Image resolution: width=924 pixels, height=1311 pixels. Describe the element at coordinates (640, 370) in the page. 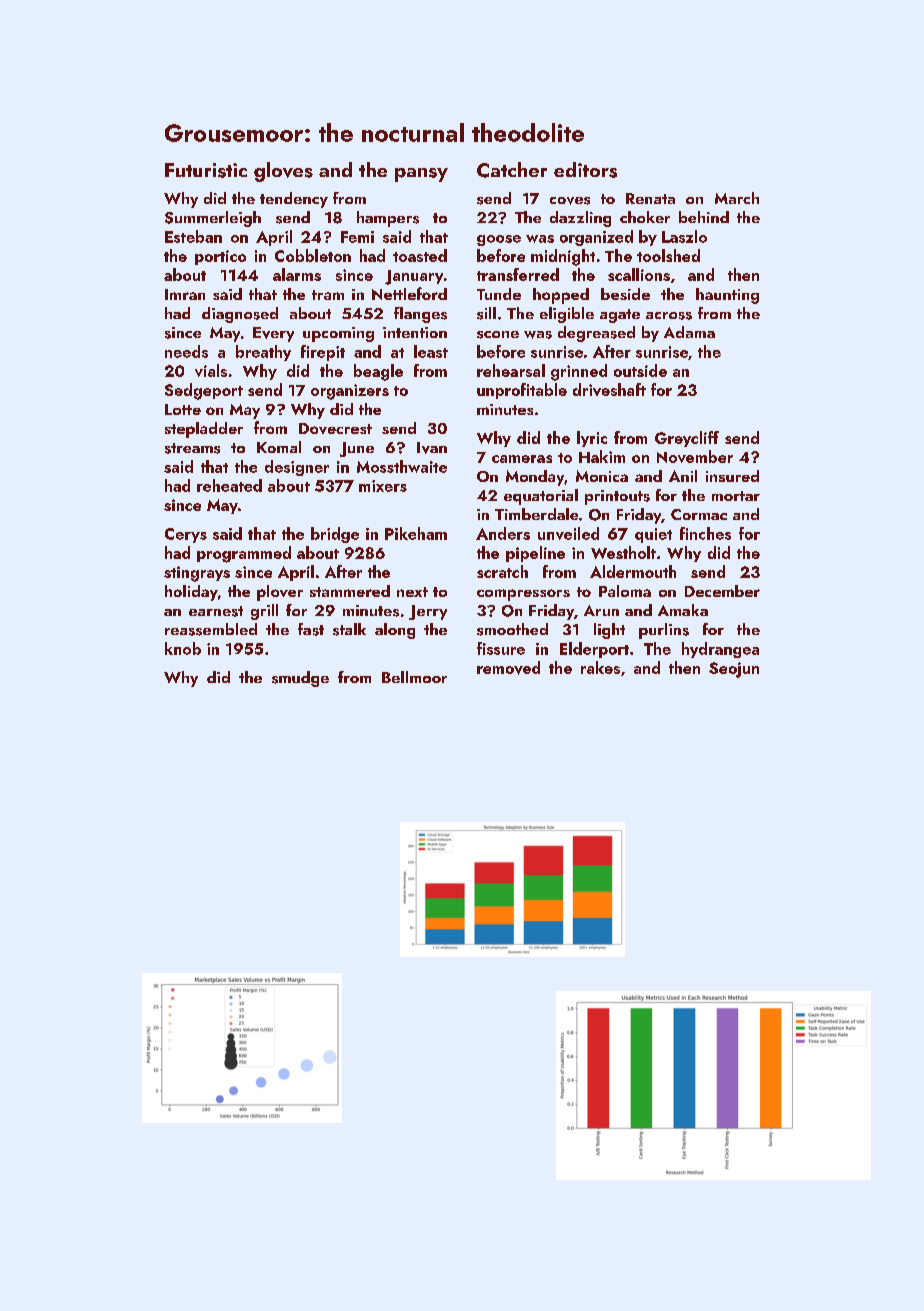

I see `outside` at that location.
